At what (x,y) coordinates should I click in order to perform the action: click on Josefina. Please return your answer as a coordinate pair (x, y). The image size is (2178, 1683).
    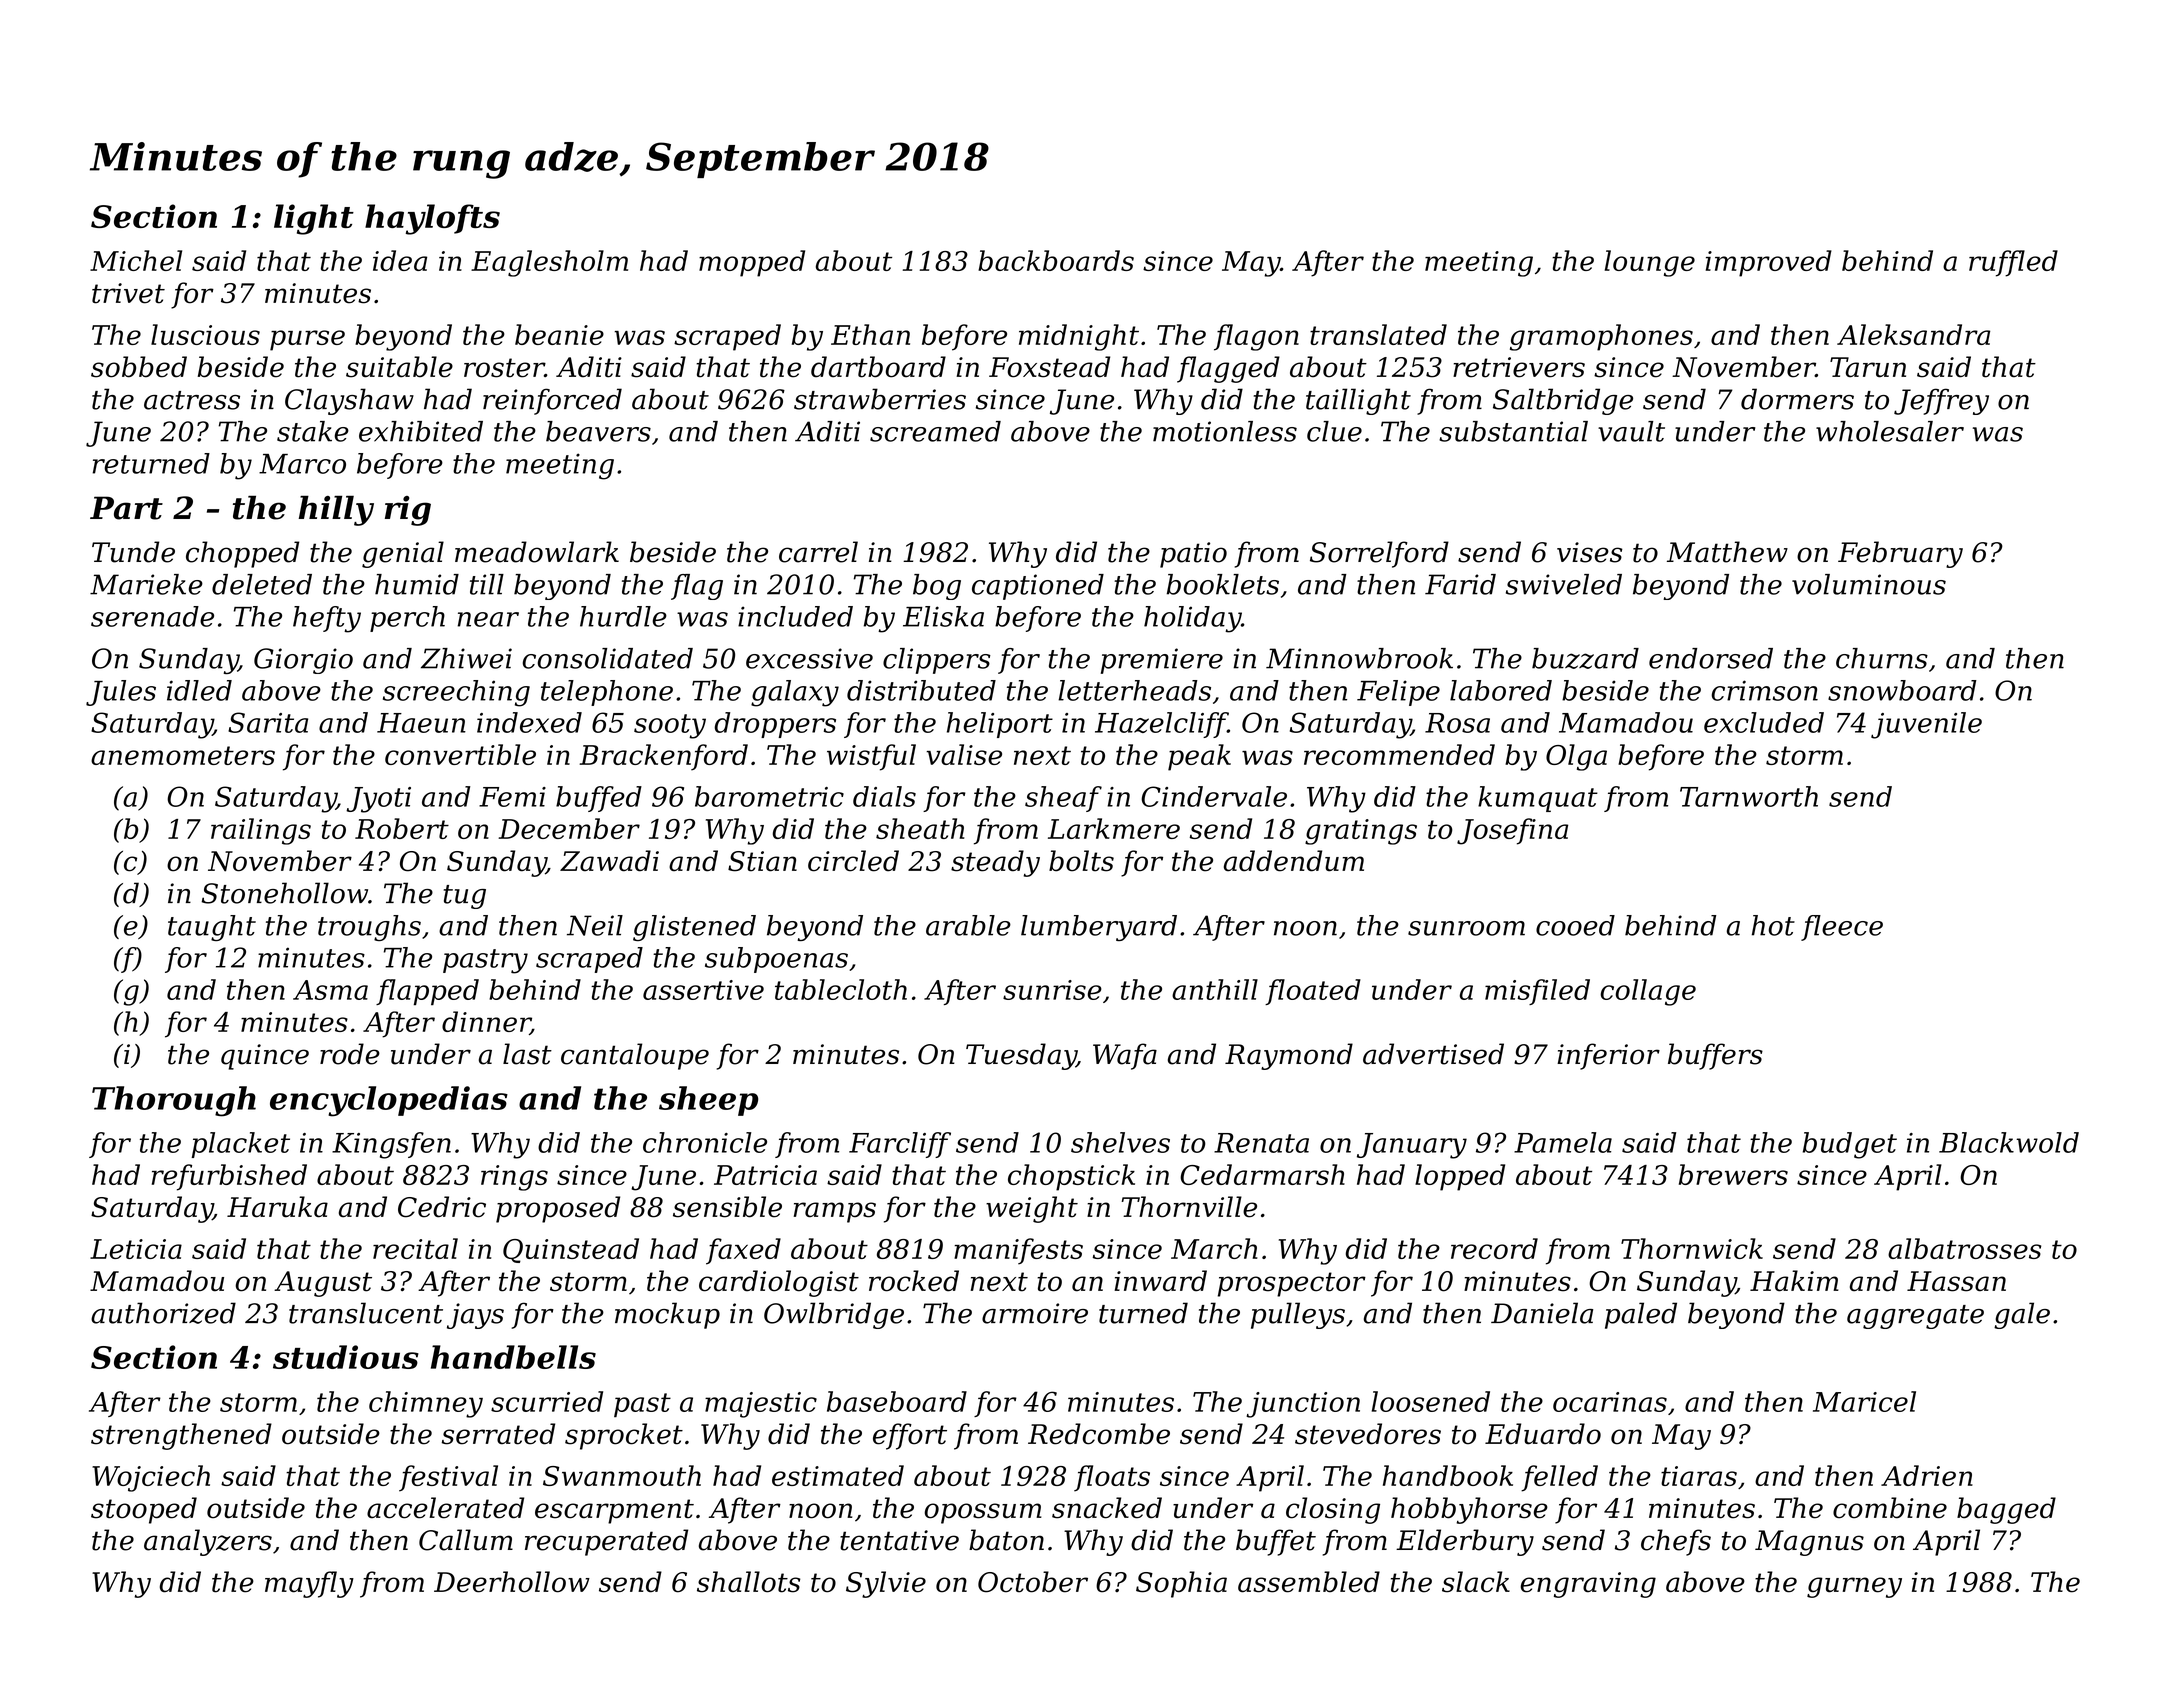
    Looking at the image, I should click on (1512, 831).
